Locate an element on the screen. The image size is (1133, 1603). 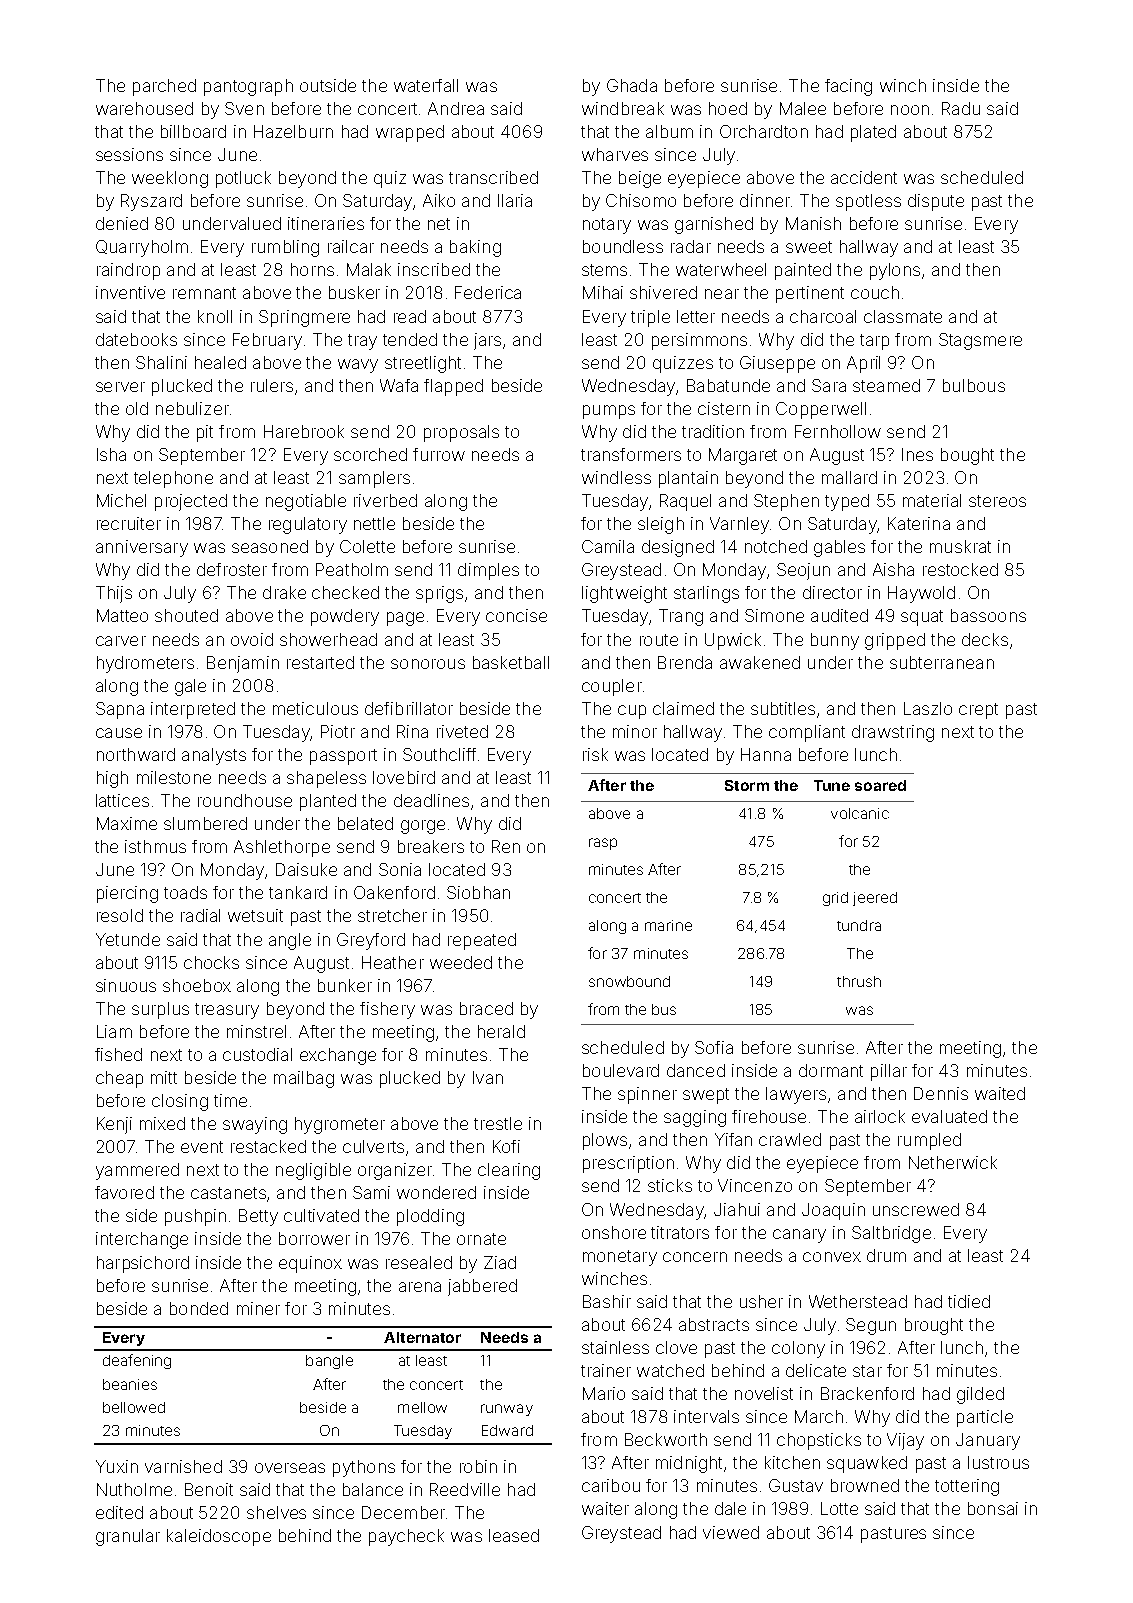
Hazelburn is located at coordinates (293, 131).
